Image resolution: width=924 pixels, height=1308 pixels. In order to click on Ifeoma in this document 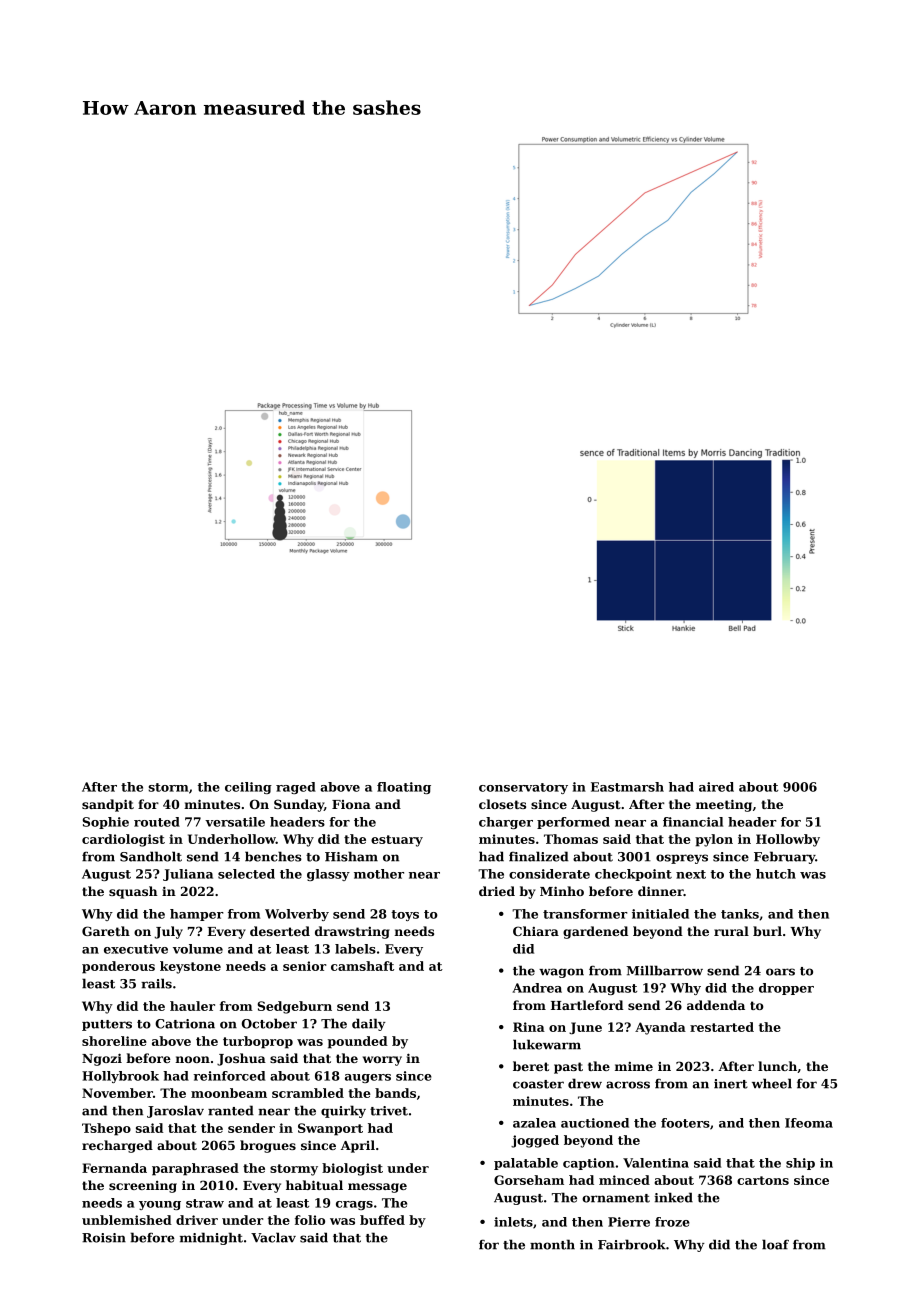, I will do `click(809, 1123)`.
